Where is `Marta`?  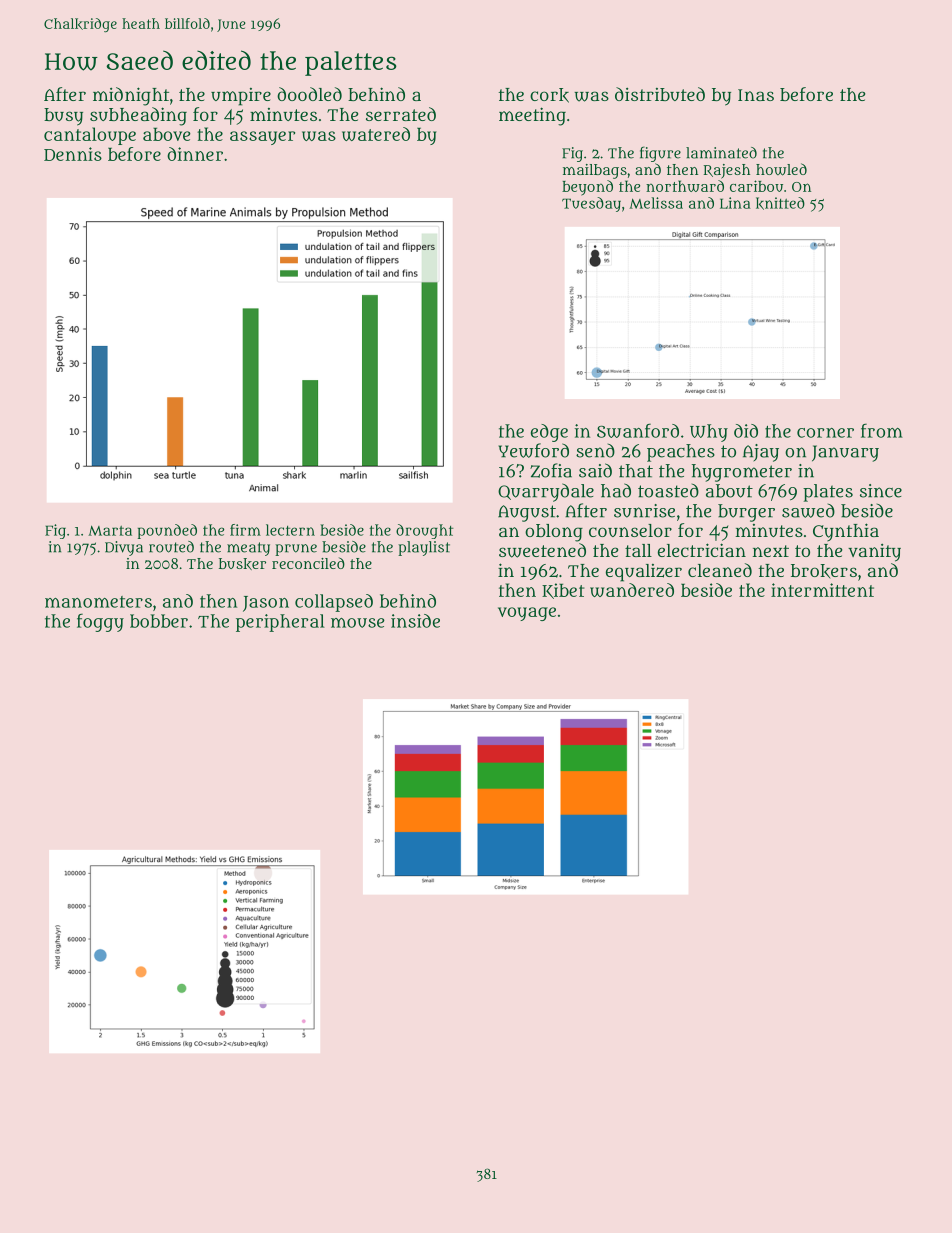
Marta is located at coordinates (110, 530).
